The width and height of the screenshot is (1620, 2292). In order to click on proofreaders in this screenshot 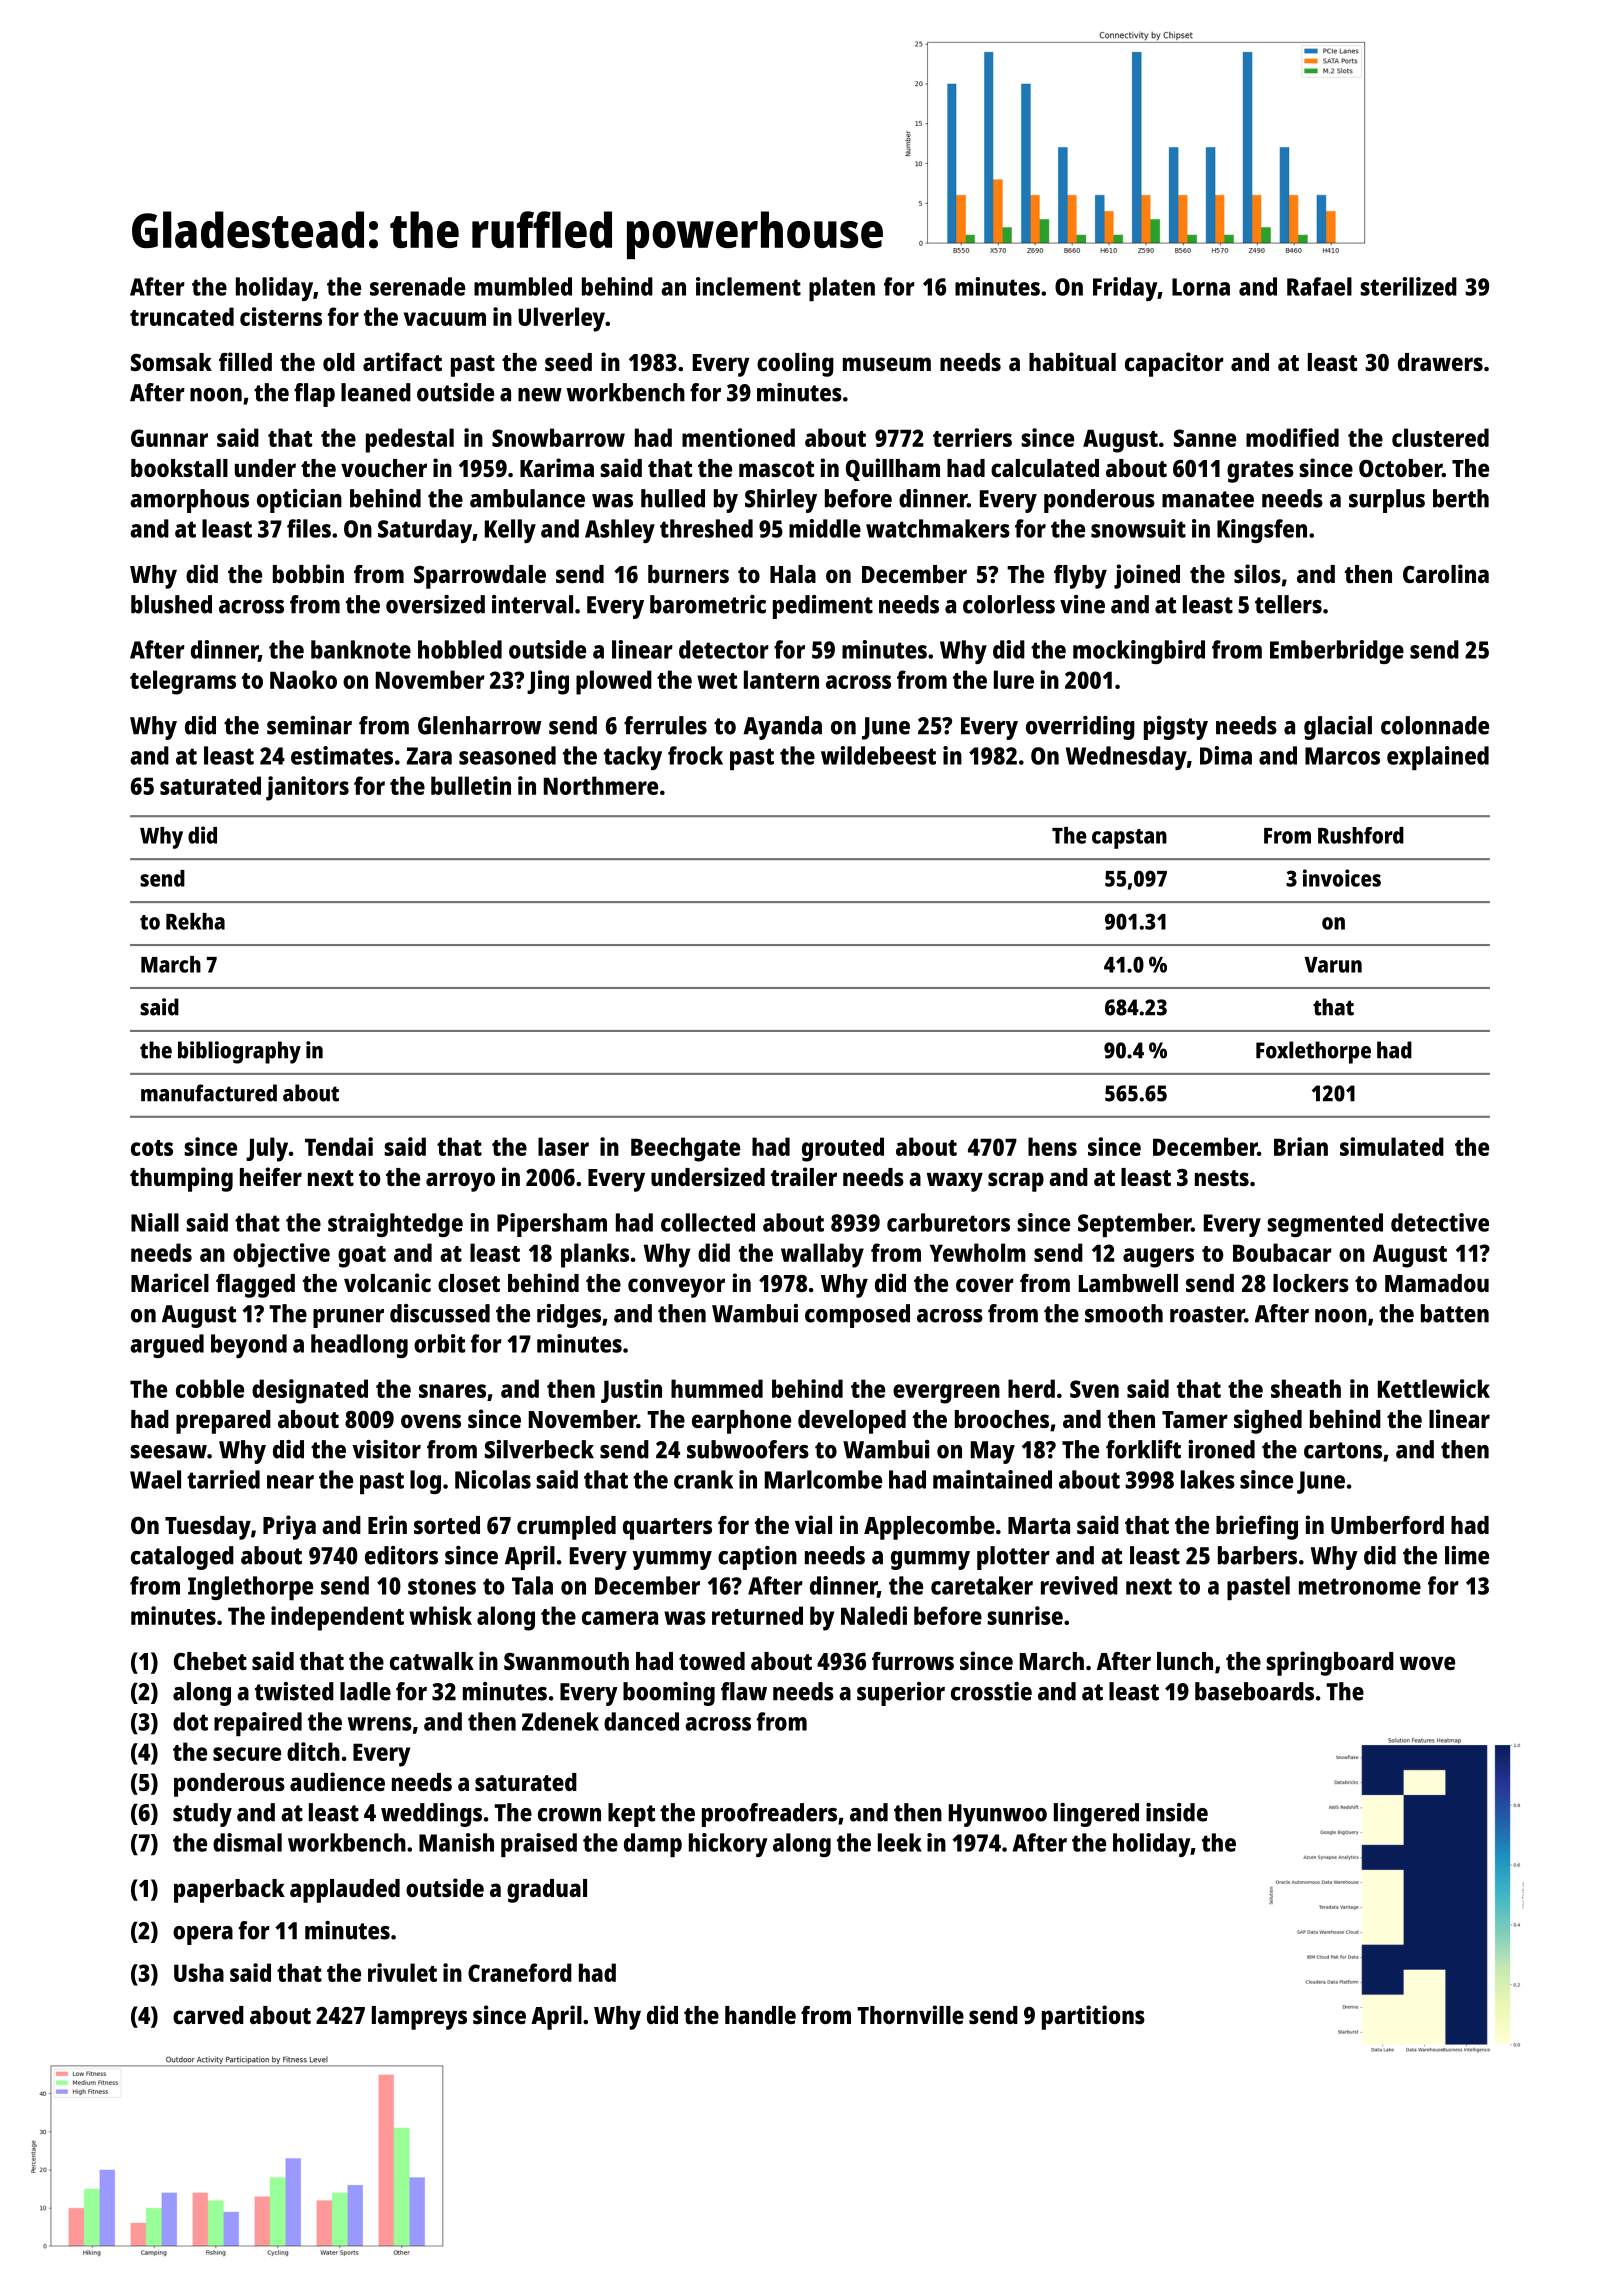, I will do `click(769, 1815)`.
